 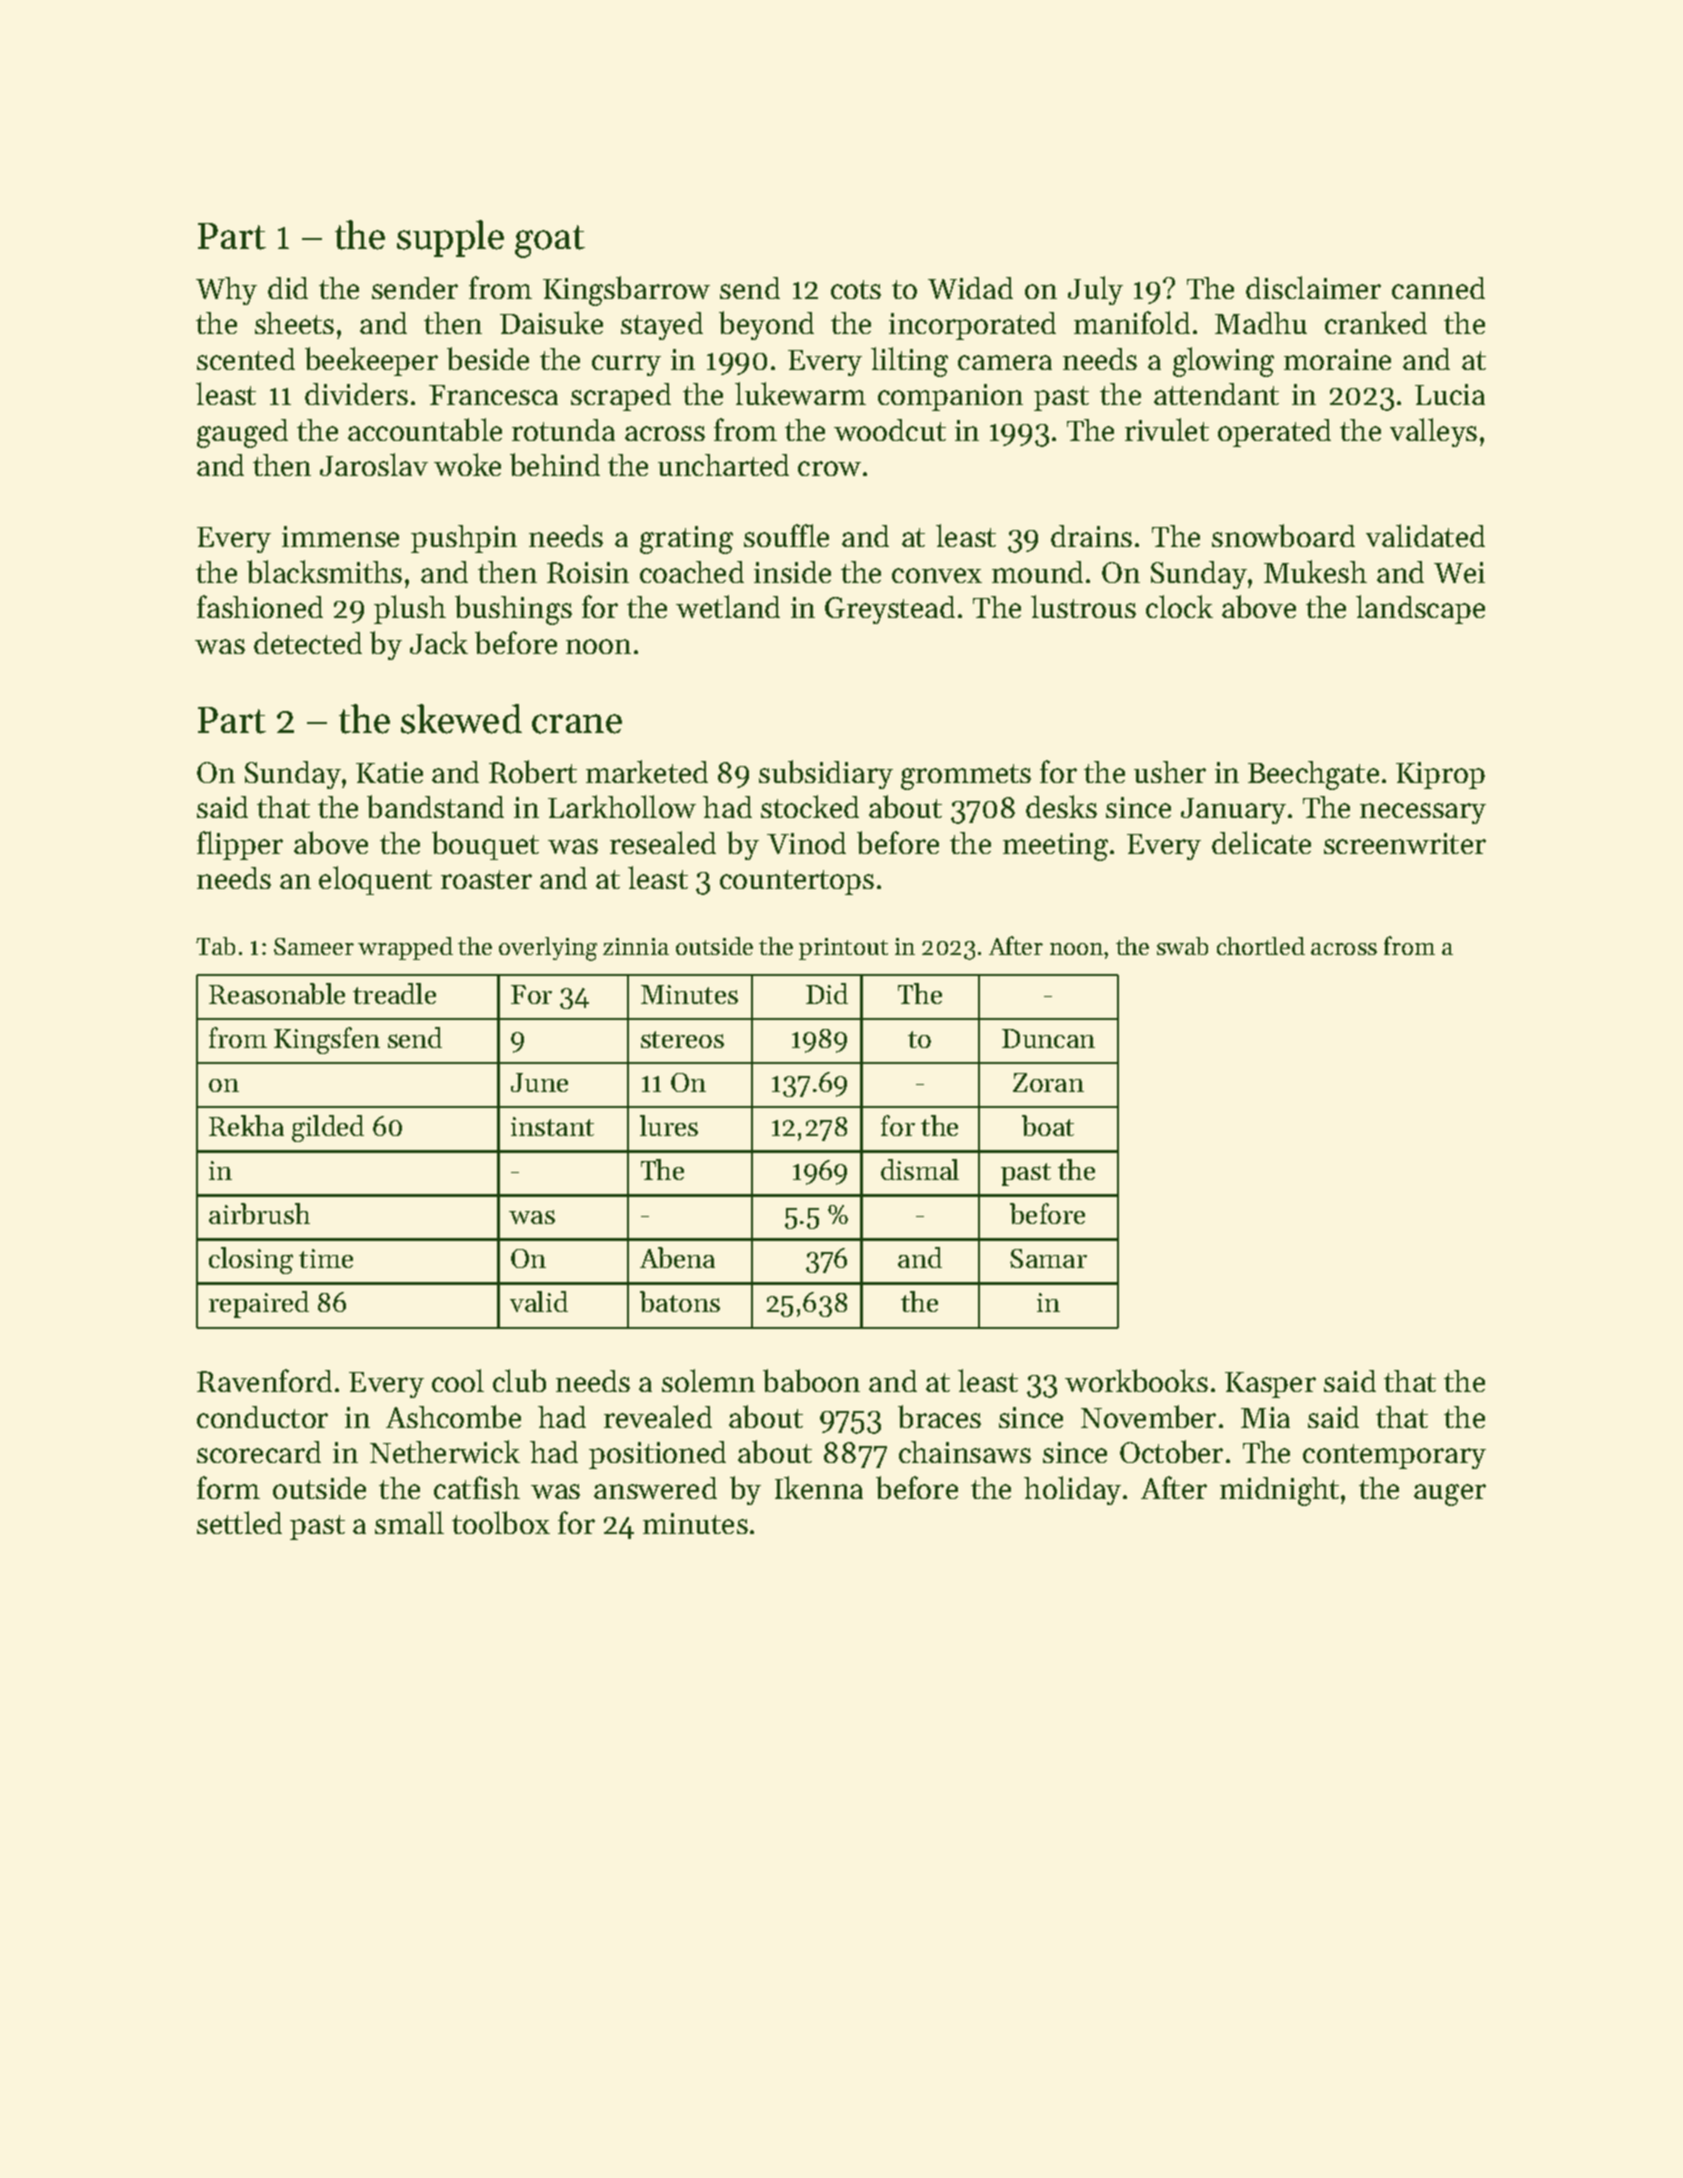 What do you see at coordinates (1179, 606) in the screenshot?
I see `clock` at bounding box center [1179, 606].
